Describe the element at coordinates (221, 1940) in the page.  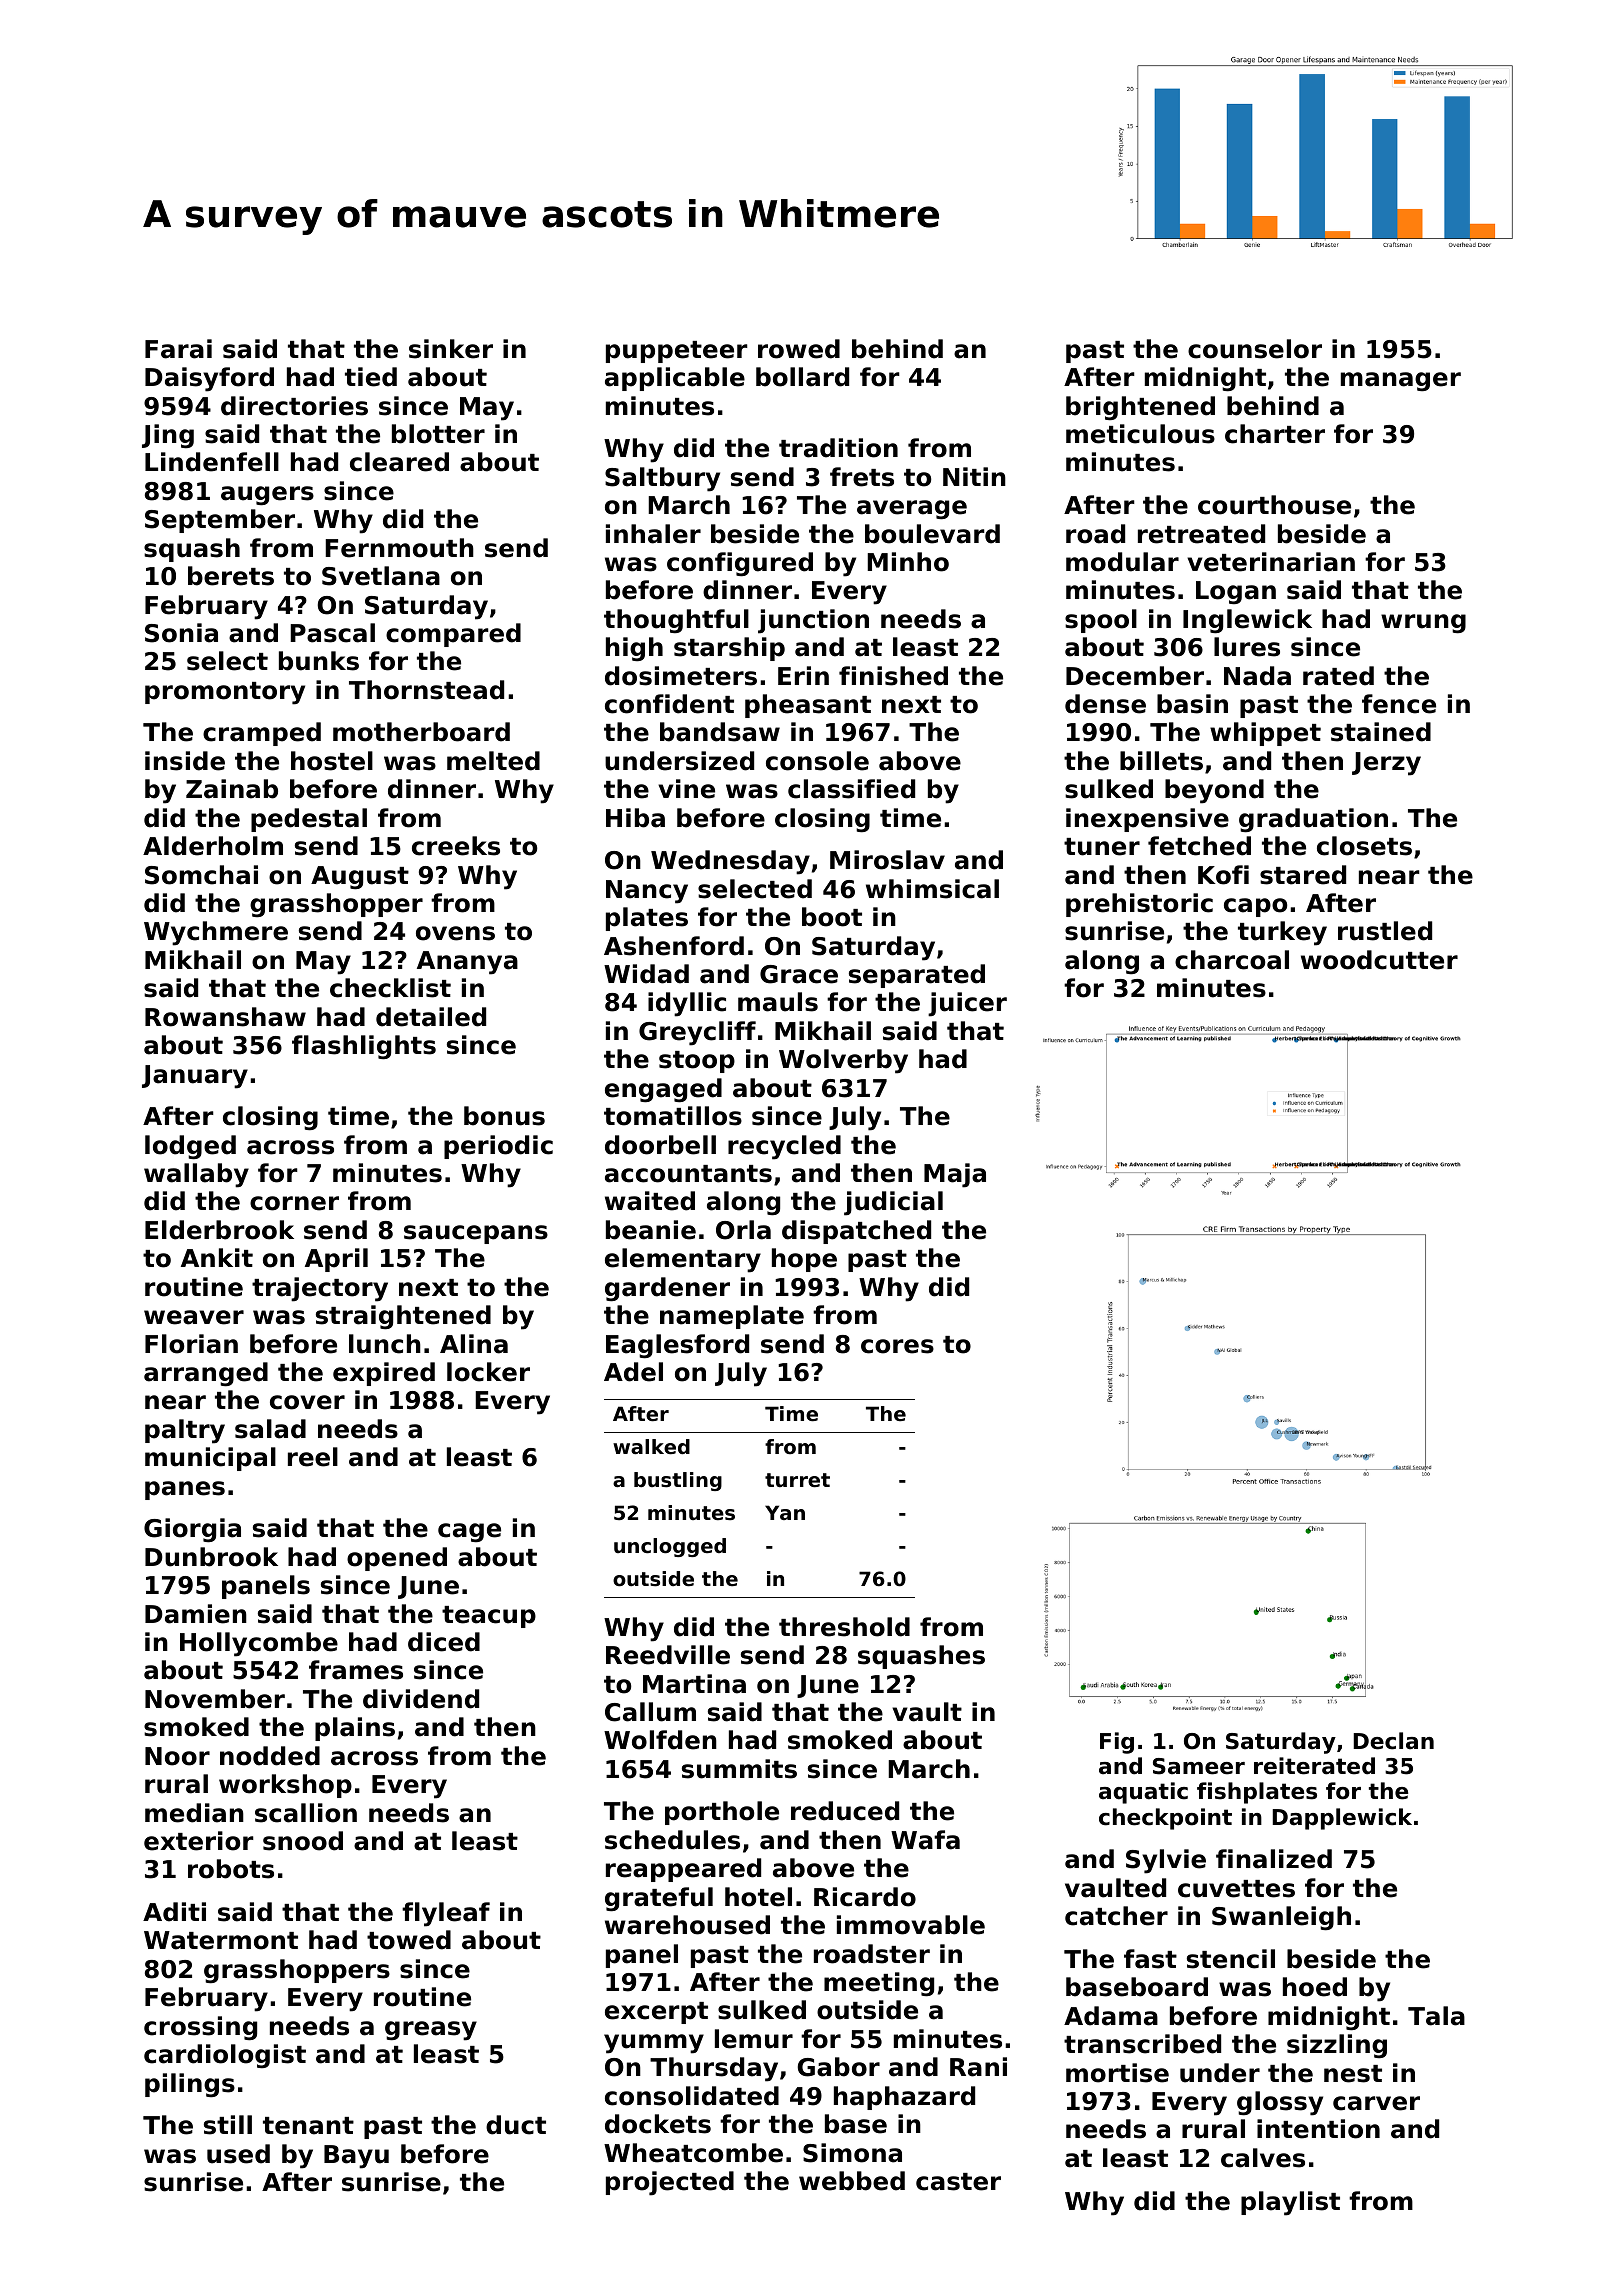
I see `Watermont` at that location.
